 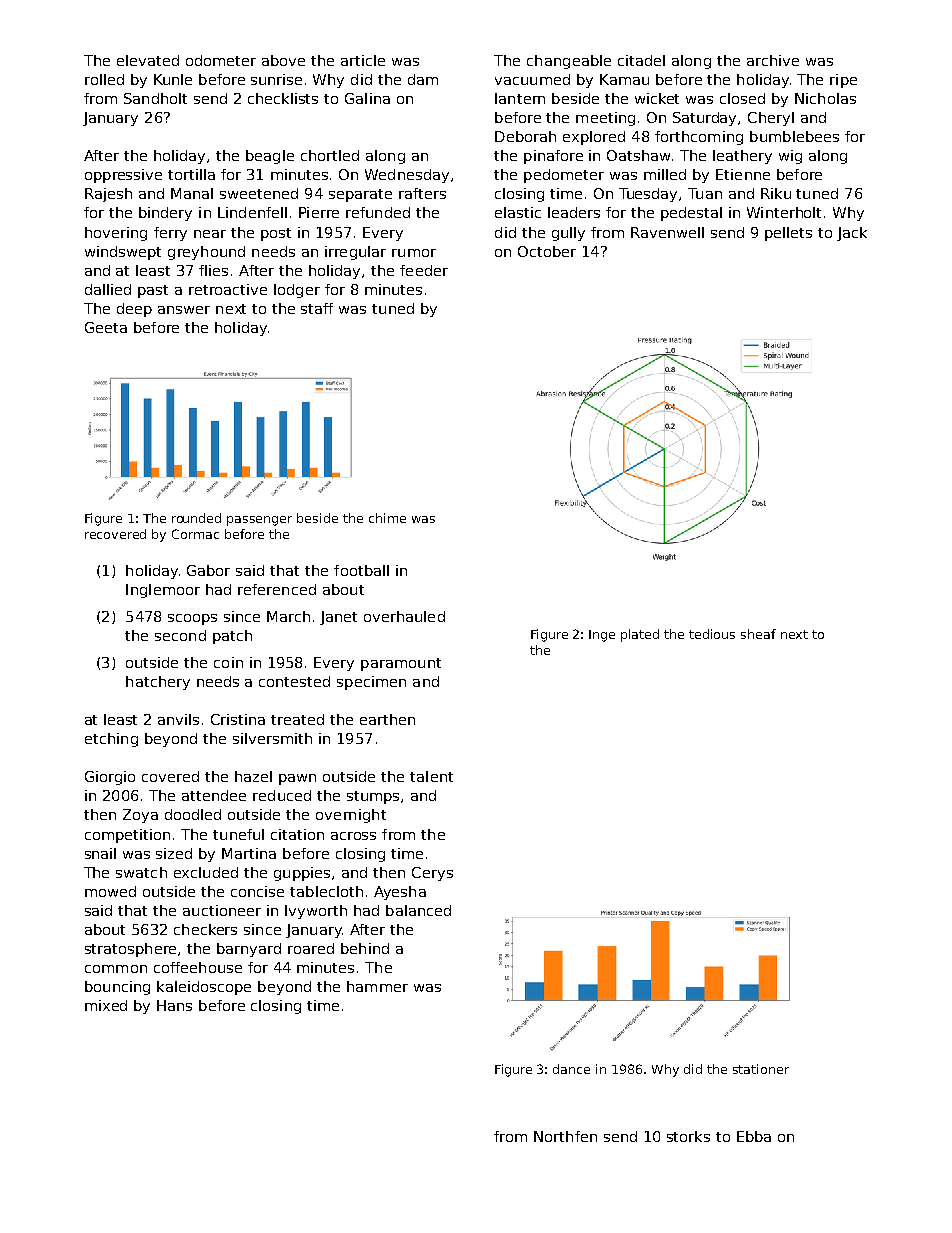 I want to click on Jack, so click(x=852, y=234).
